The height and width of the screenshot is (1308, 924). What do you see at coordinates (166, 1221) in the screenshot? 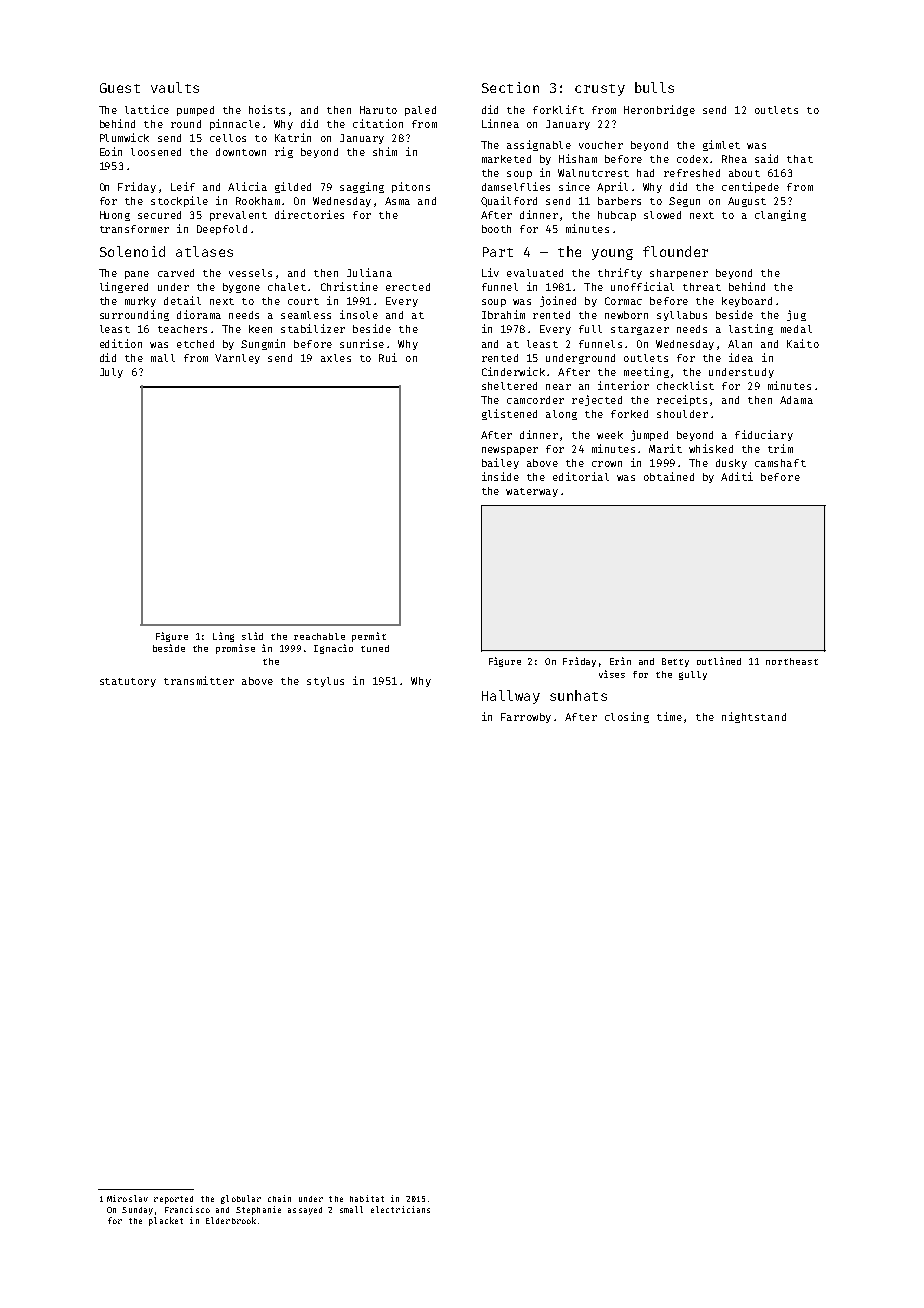
I see `placket` at bounding box center [166, 1221].
